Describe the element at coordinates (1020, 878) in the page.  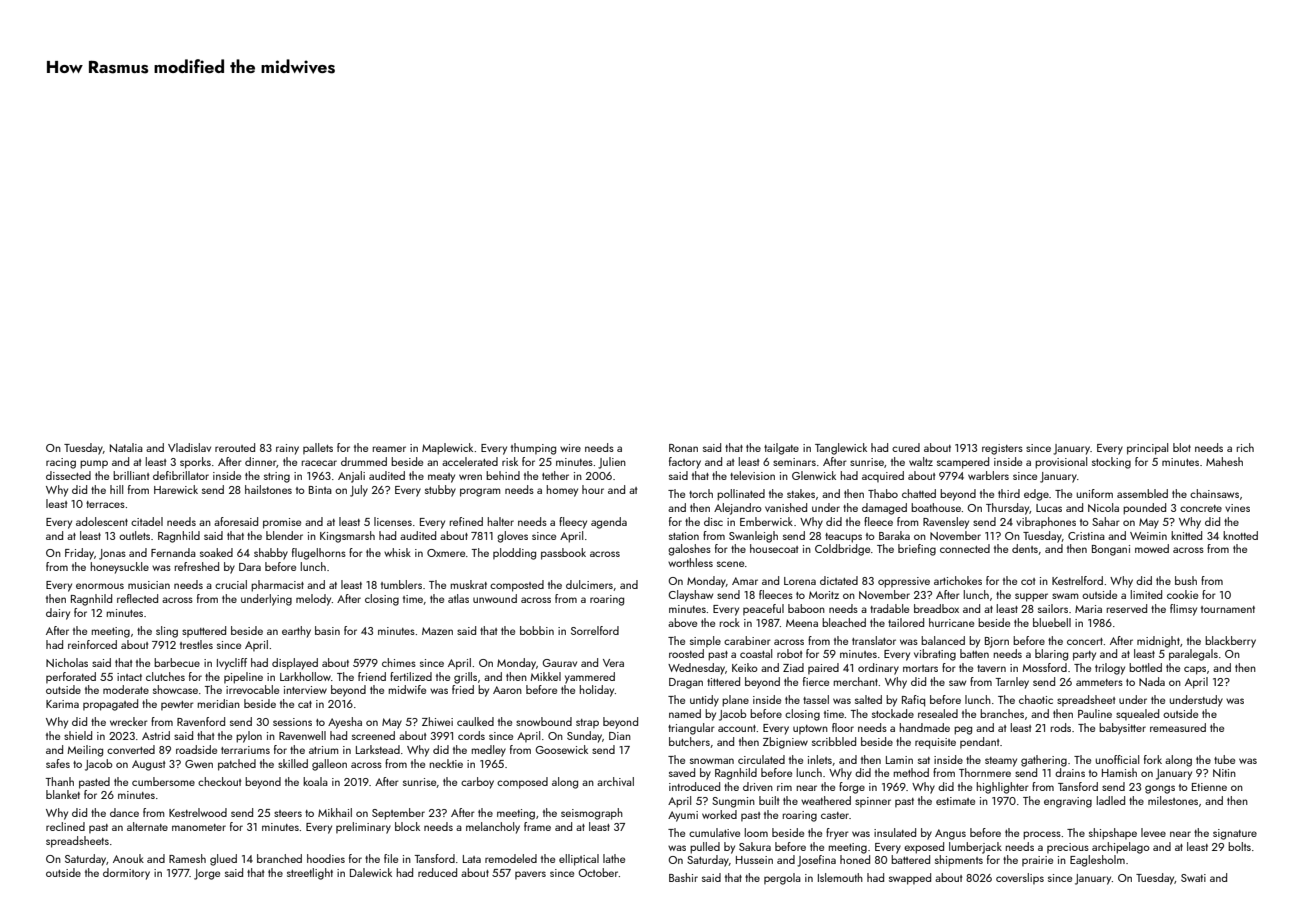
I see `coverslips` at that location.
